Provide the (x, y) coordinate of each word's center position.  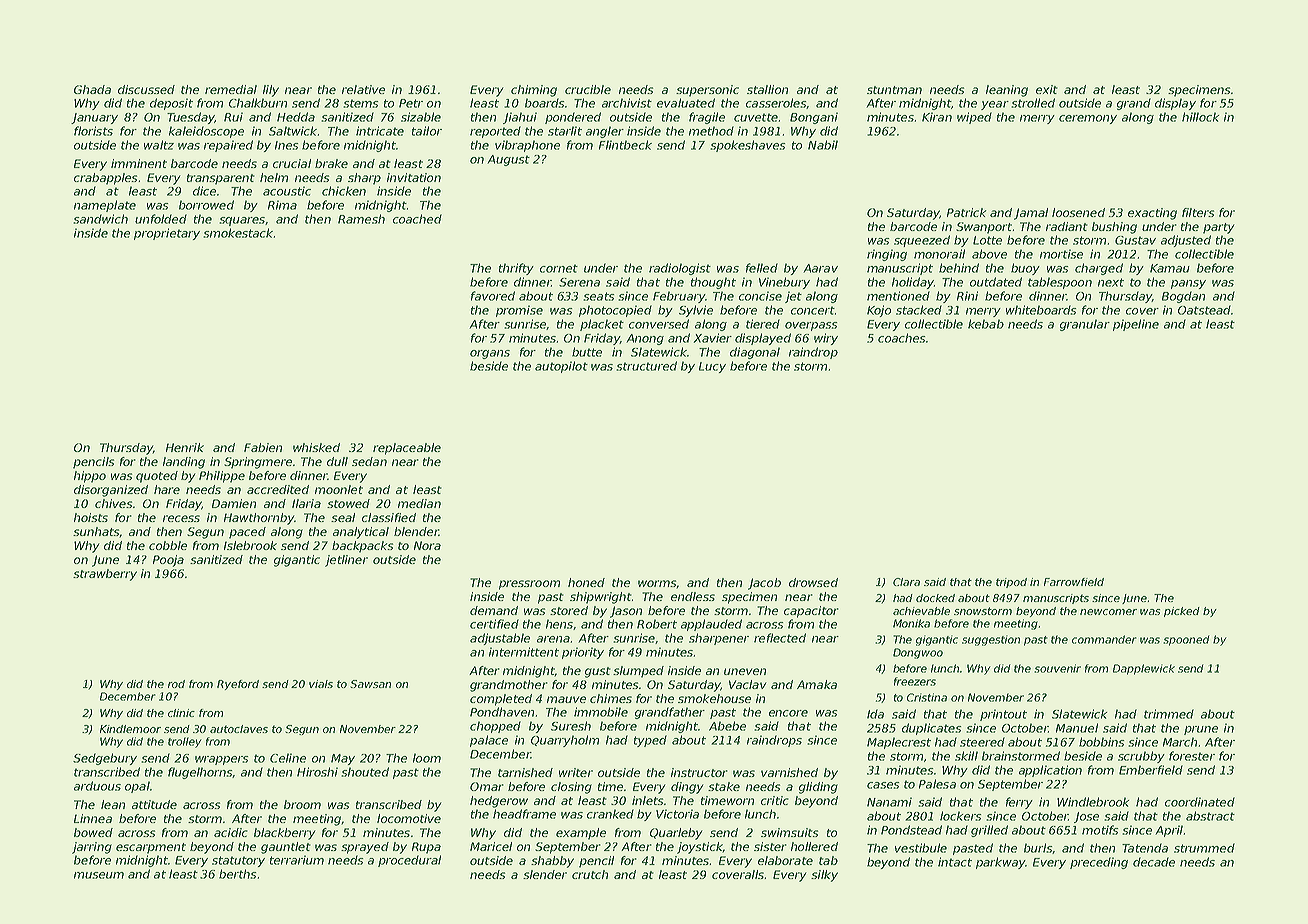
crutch (590, 874)
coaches (902, 338)
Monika (911, 623)
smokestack (238, 233)
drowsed (813, 582)
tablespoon (1060, 283)
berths (238, 874)
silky (824, 876)
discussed (146, 89)
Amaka (817, 684)
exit (1047, 89)
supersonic (707, 91)
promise (519, 311)
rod (176, 684)
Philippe (222, 477)
